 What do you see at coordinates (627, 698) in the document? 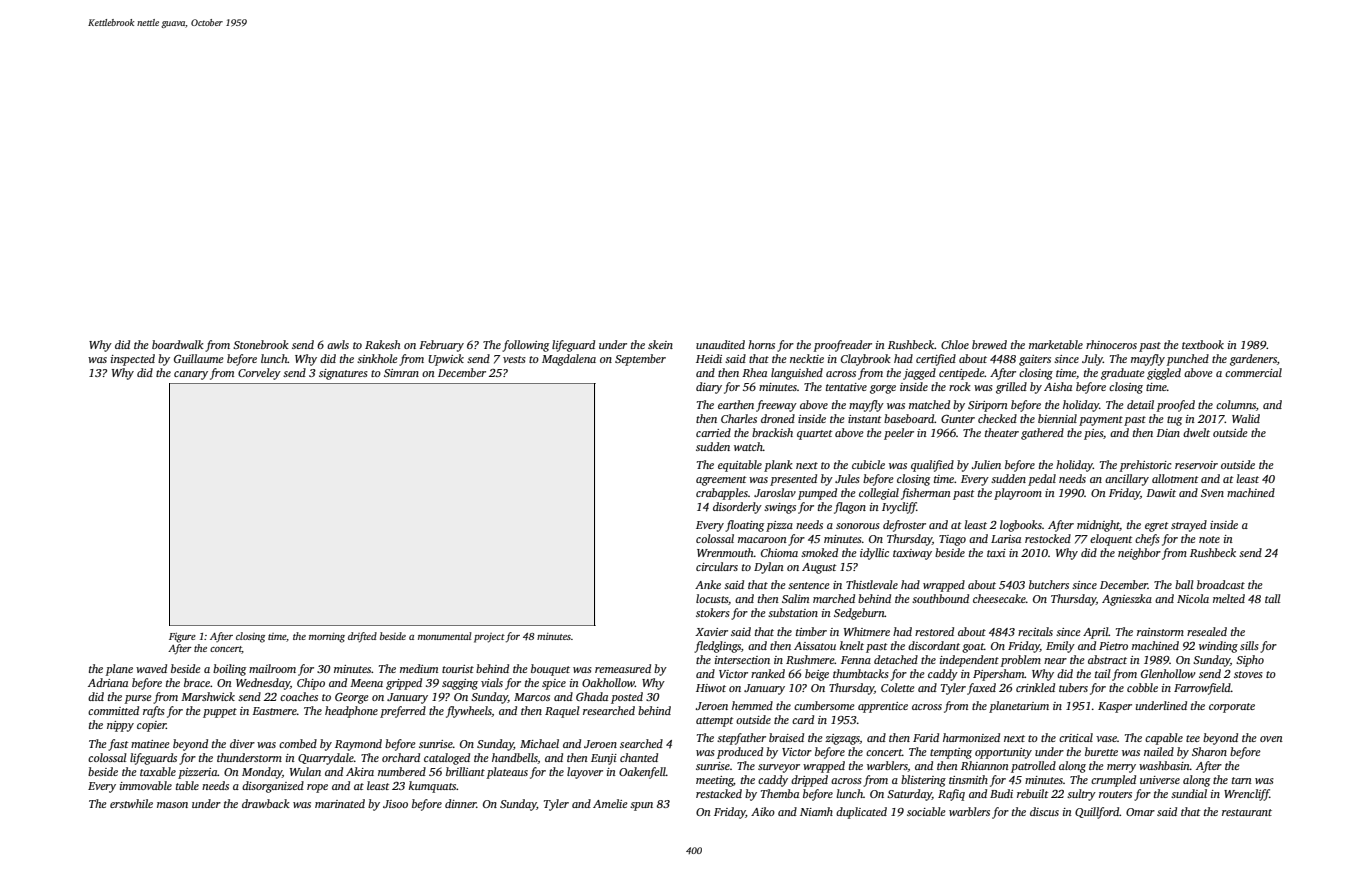
I see `posted` at bounding box center [627, 698].
